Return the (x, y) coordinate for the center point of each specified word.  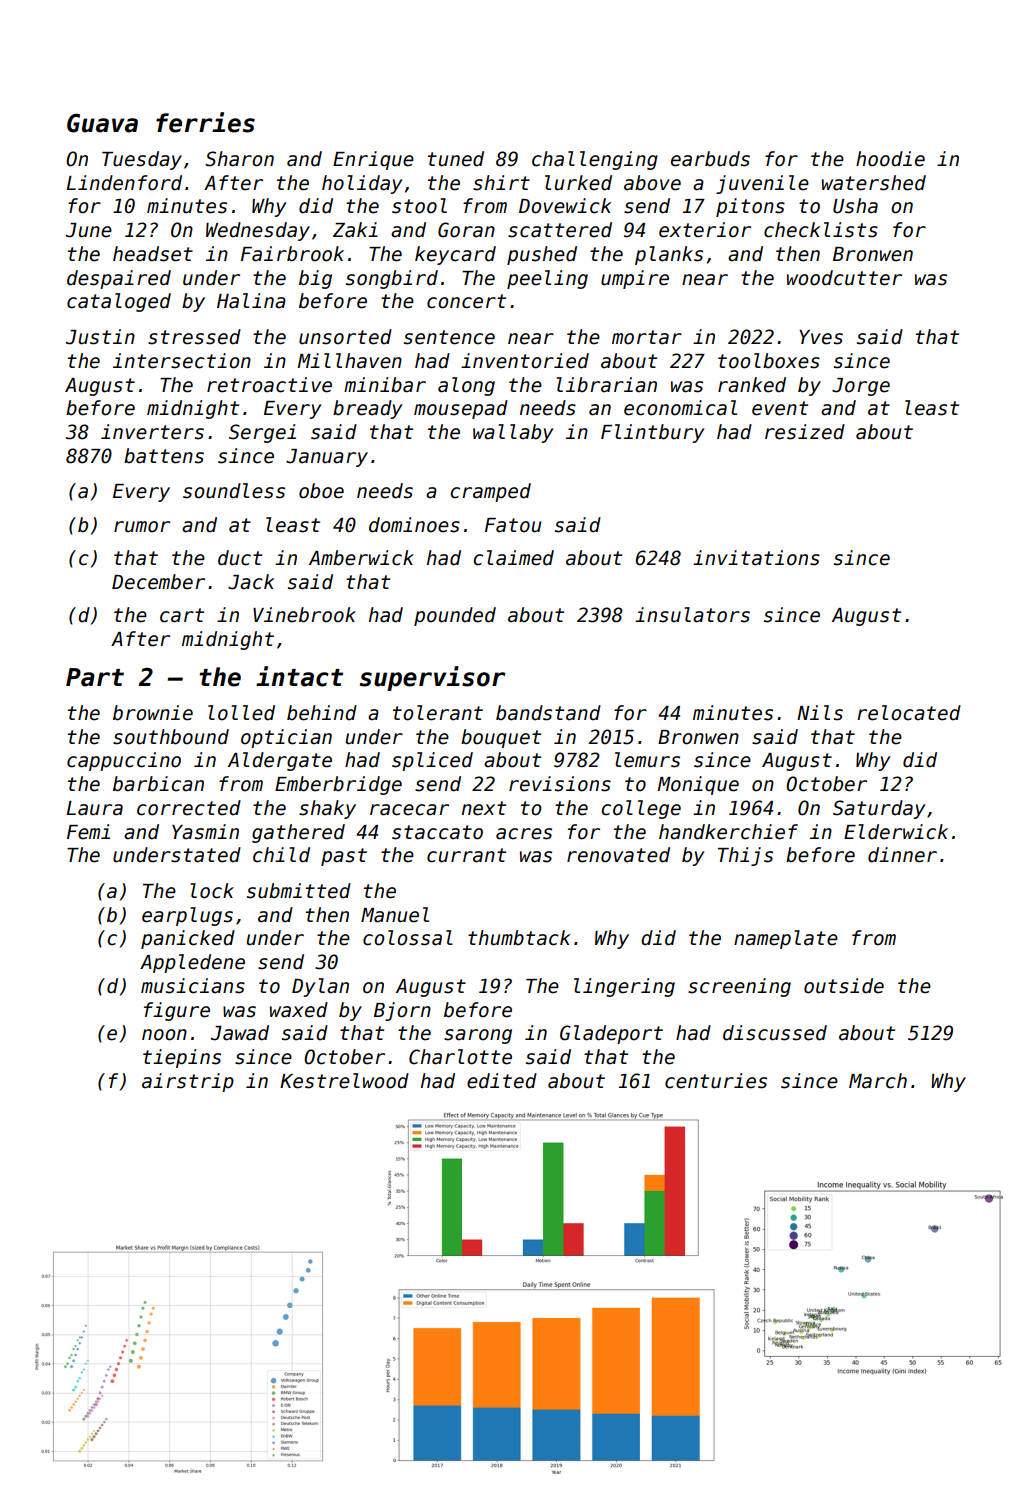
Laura (94, 808)
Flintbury (653, 433)
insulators (692, 615)
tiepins (182, 1058)
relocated (909, 713)
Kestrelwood (344, 1081)
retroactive (269, 385)
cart (182, 615)
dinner (902, 855)
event (780, 408)
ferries (205, 122)
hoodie (890, 159)
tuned (456, 159)
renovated (618, 855)
